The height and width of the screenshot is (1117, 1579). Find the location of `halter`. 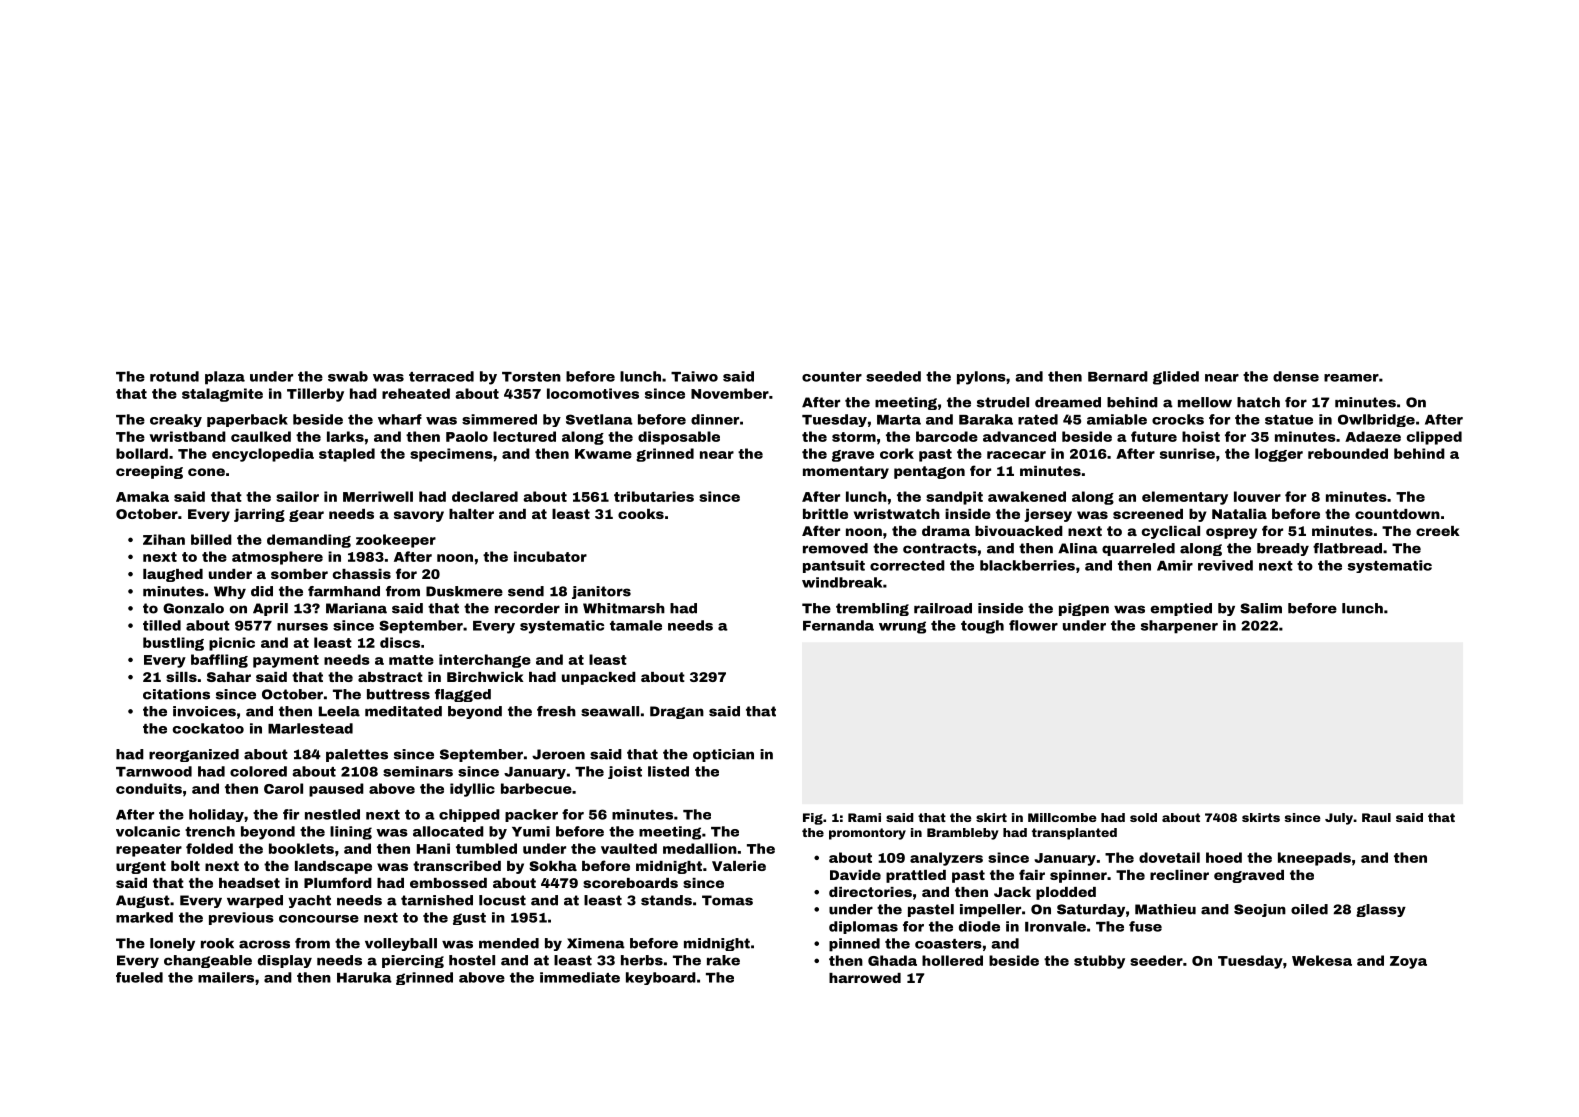

halter is located at coordinates (471, 514).
